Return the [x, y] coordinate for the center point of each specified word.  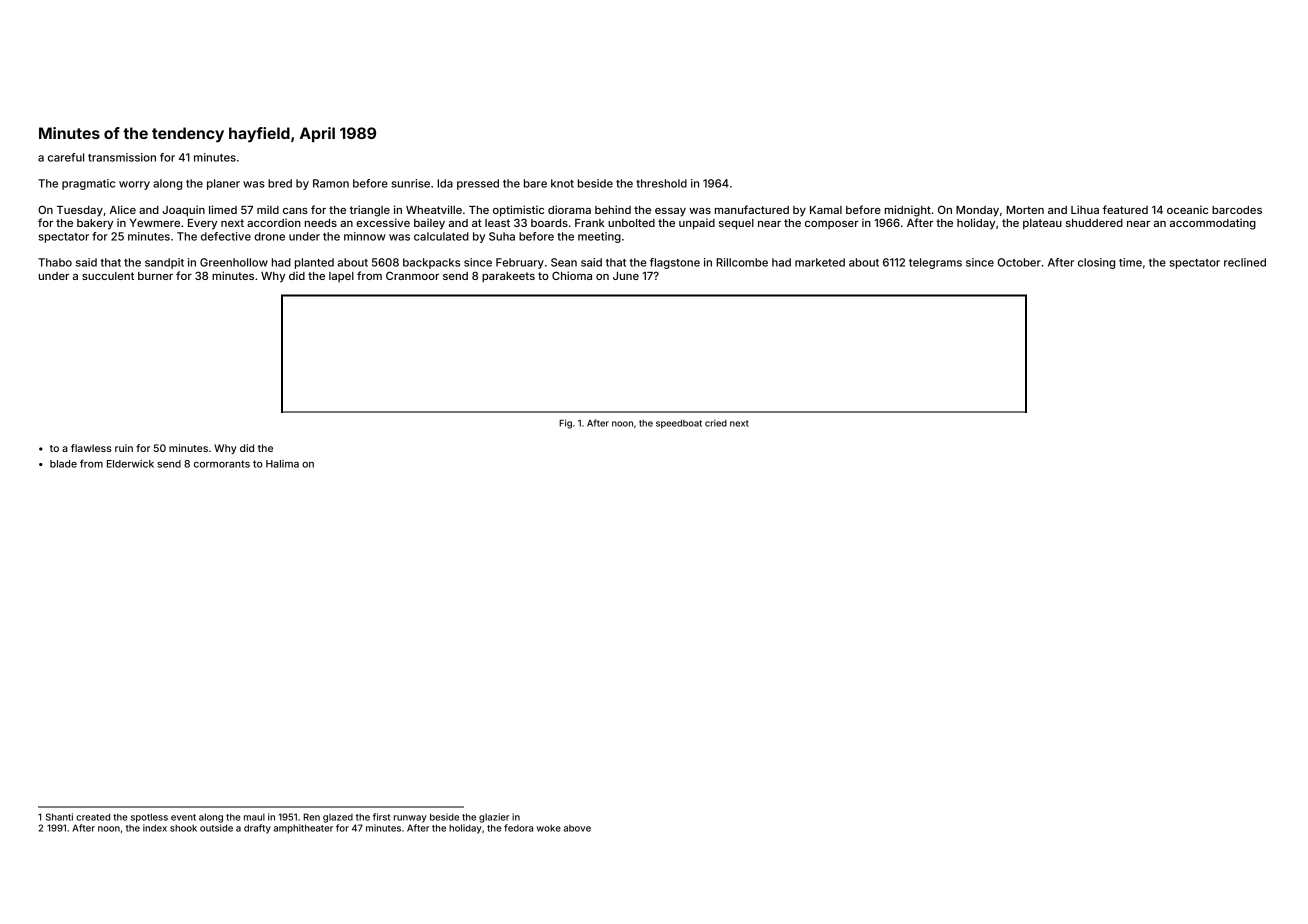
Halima [282, 464]
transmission [122, 157]
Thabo [55, 262]
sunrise [410, 183]
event [183, 817]
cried [716, 423]
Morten [1025, 210]
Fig [565, 424]
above [577, 828]
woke [549, 828]
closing [1096, 263]
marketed [820, 262]
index [155, 828]
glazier [494, 818]
